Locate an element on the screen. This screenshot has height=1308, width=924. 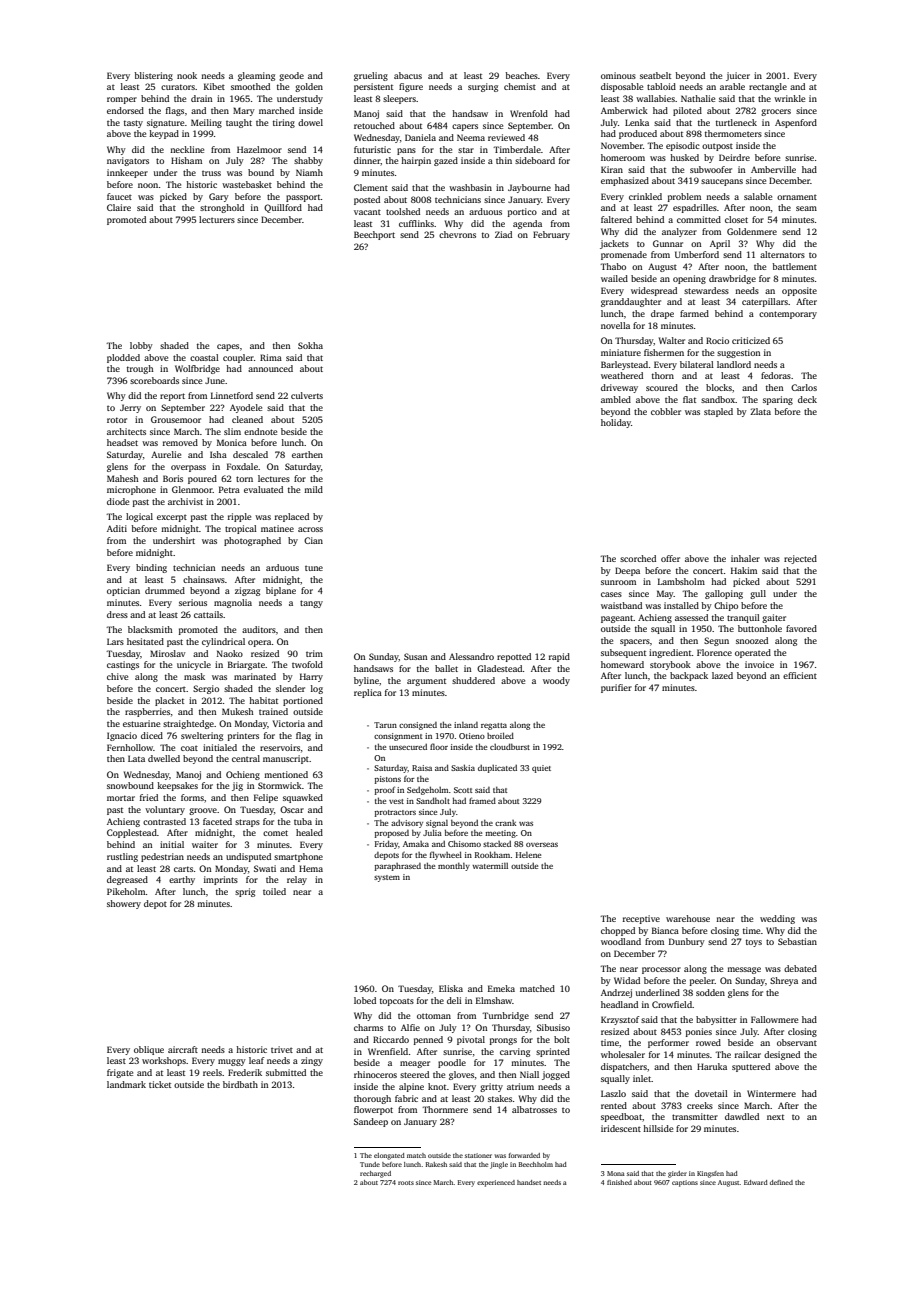
warehouse is located at coordinates (688, 918).
